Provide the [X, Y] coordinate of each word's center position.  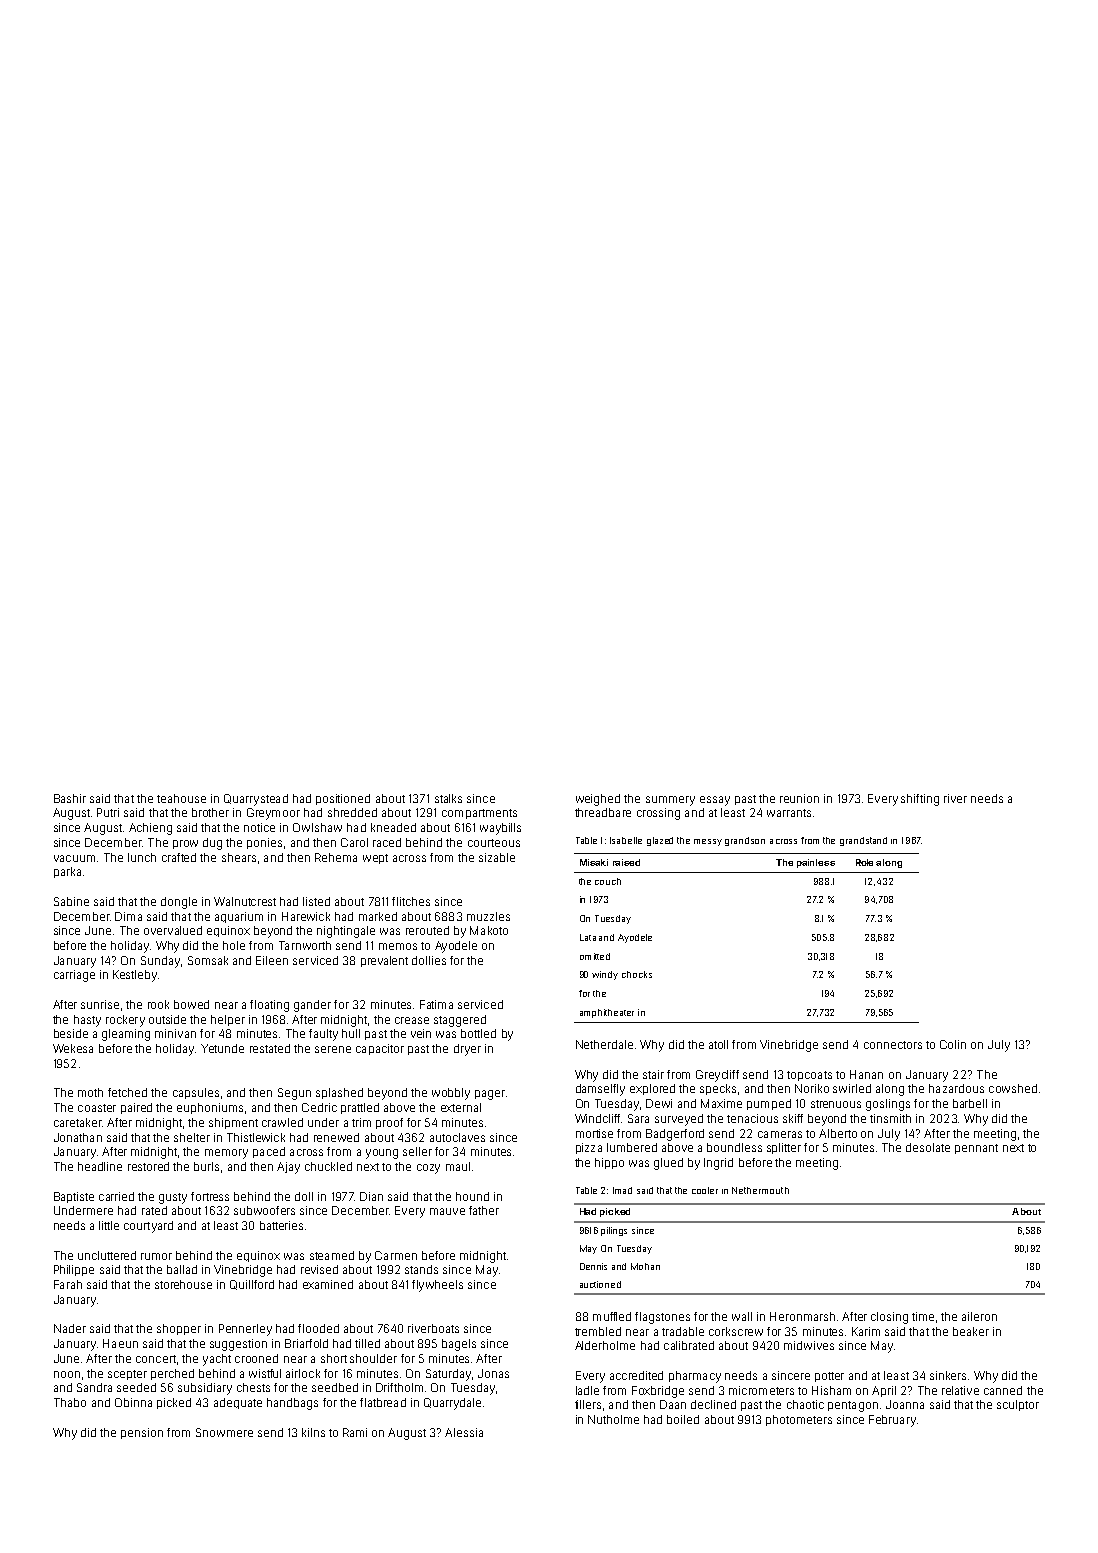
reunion [799, 798]
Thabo [70, 1402]
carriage [74, 976]
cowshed [1013, 1088]
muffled [612, 1316]
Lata [588, 937]
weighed [598, 800]
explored [652, 1089]
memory [226, 1154]
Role [864, 862]
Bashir [70, 798]
